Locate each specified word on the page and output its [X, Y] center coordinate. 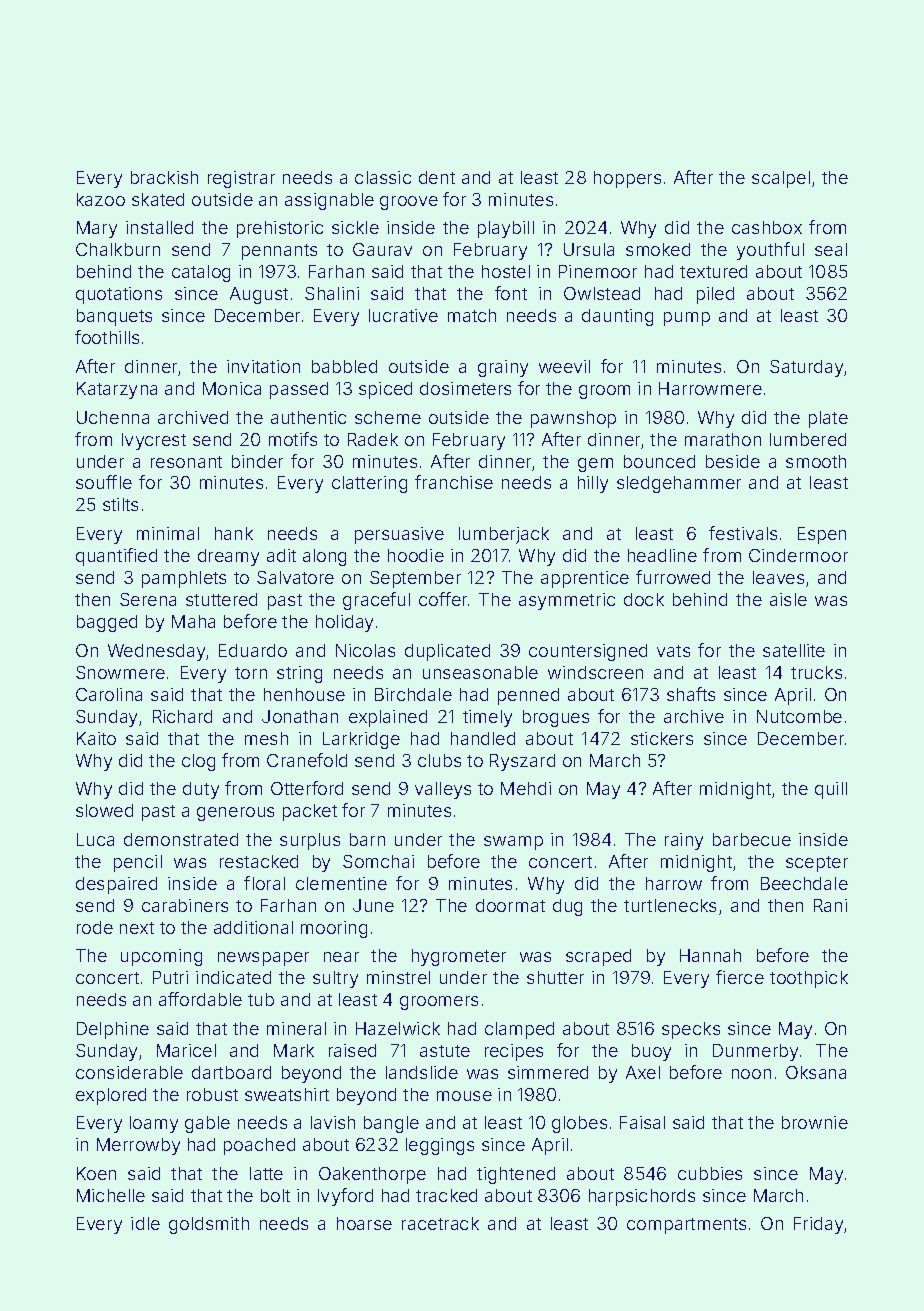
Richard [182, 716]
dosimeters [465, 388]
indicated [233, 977]
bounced [659, 461]
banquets [114, 317]
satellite [794, 650]
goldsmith [209, 1225]
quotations [119, 295]
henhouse [304, 694]
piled [715, 295]
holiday [344, 623]
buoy [651, 1052]
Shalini [332, 293]
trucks [816, 672]
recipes [514, 1052]
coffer [443, 599]
